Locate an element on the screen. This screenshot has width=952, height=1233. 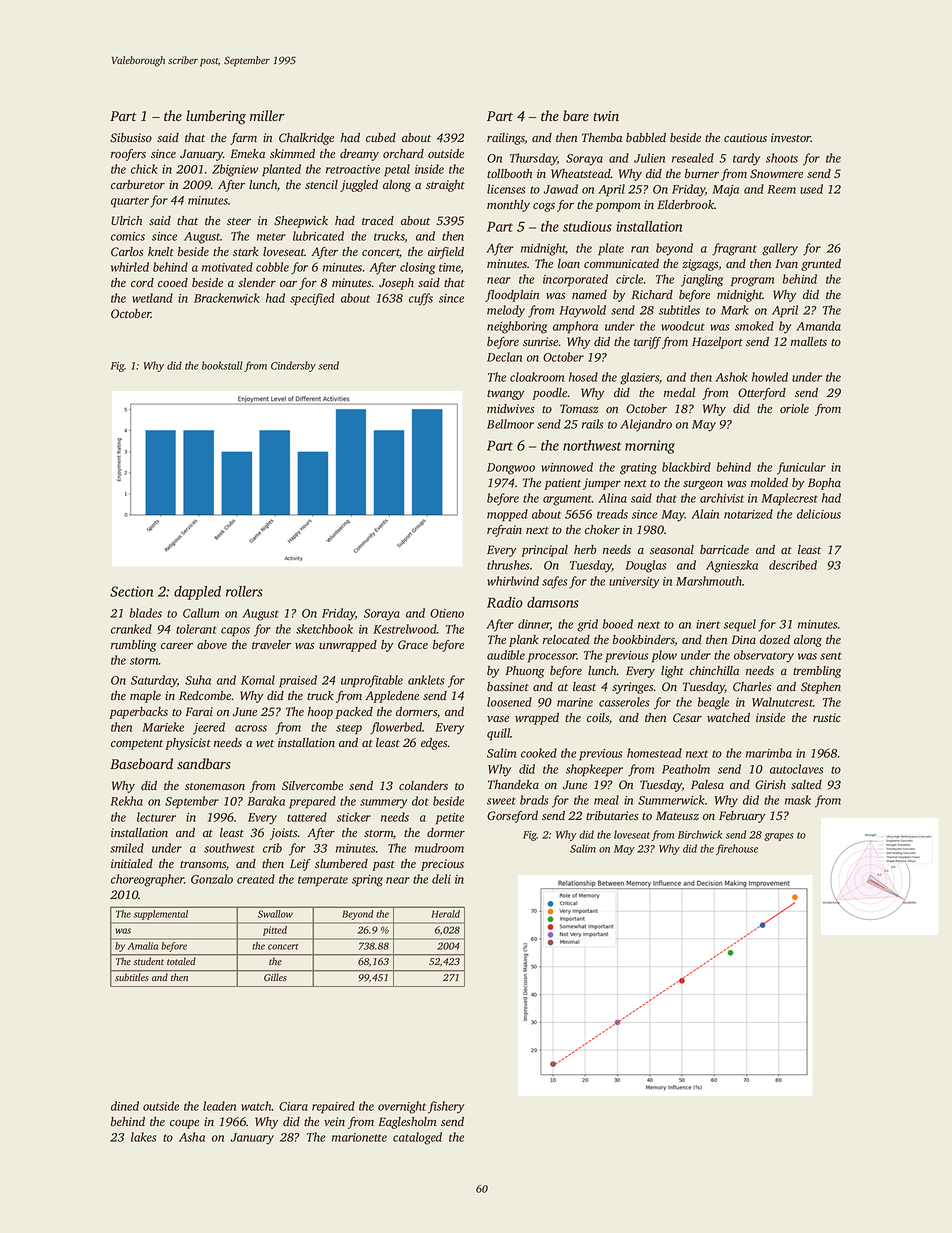
burner is located at coordinates (702, 173).
